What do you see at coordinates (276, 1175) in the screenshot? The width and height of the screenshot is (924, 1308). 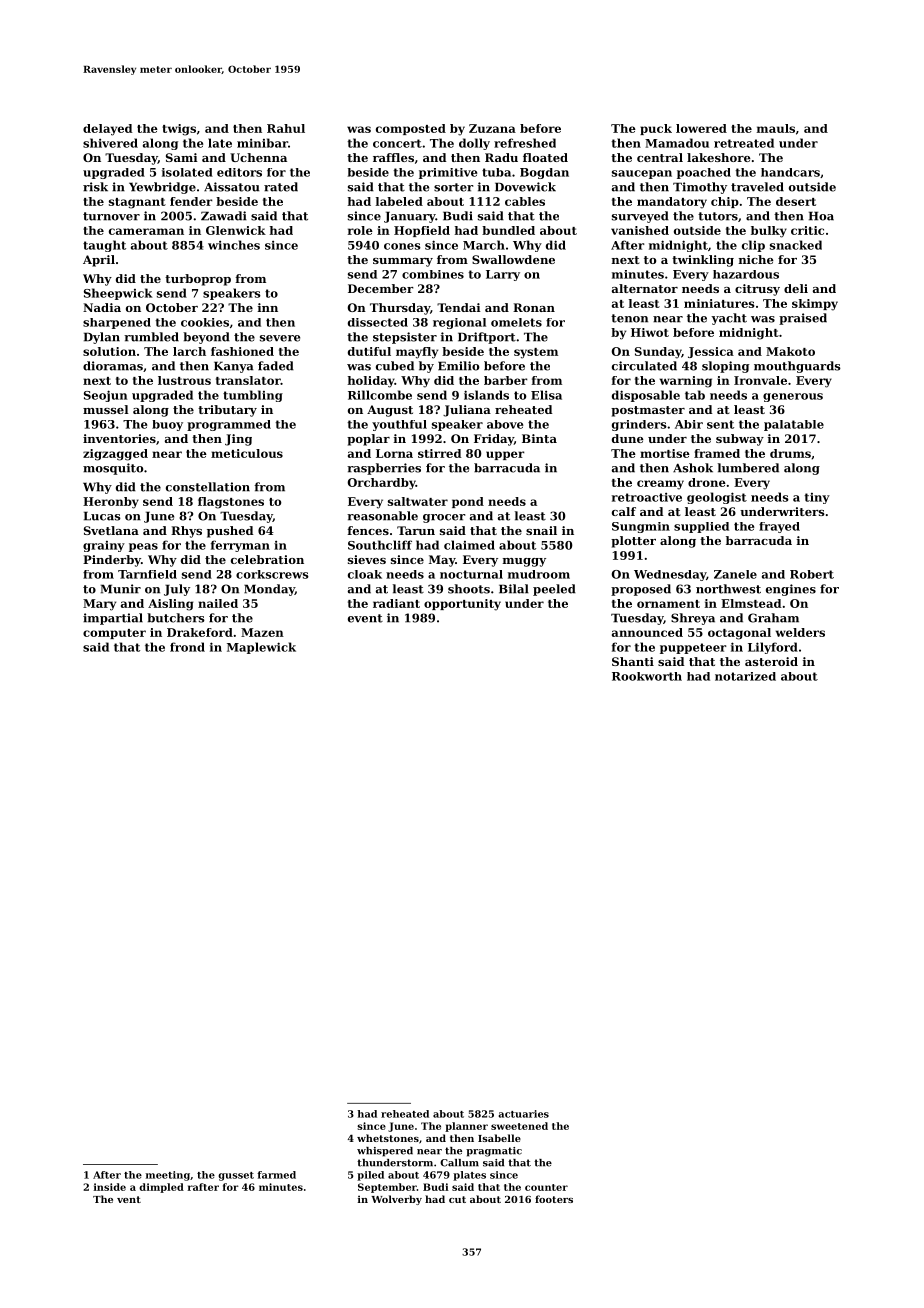 I see `farmed` at bounding box center [276, 1175].
